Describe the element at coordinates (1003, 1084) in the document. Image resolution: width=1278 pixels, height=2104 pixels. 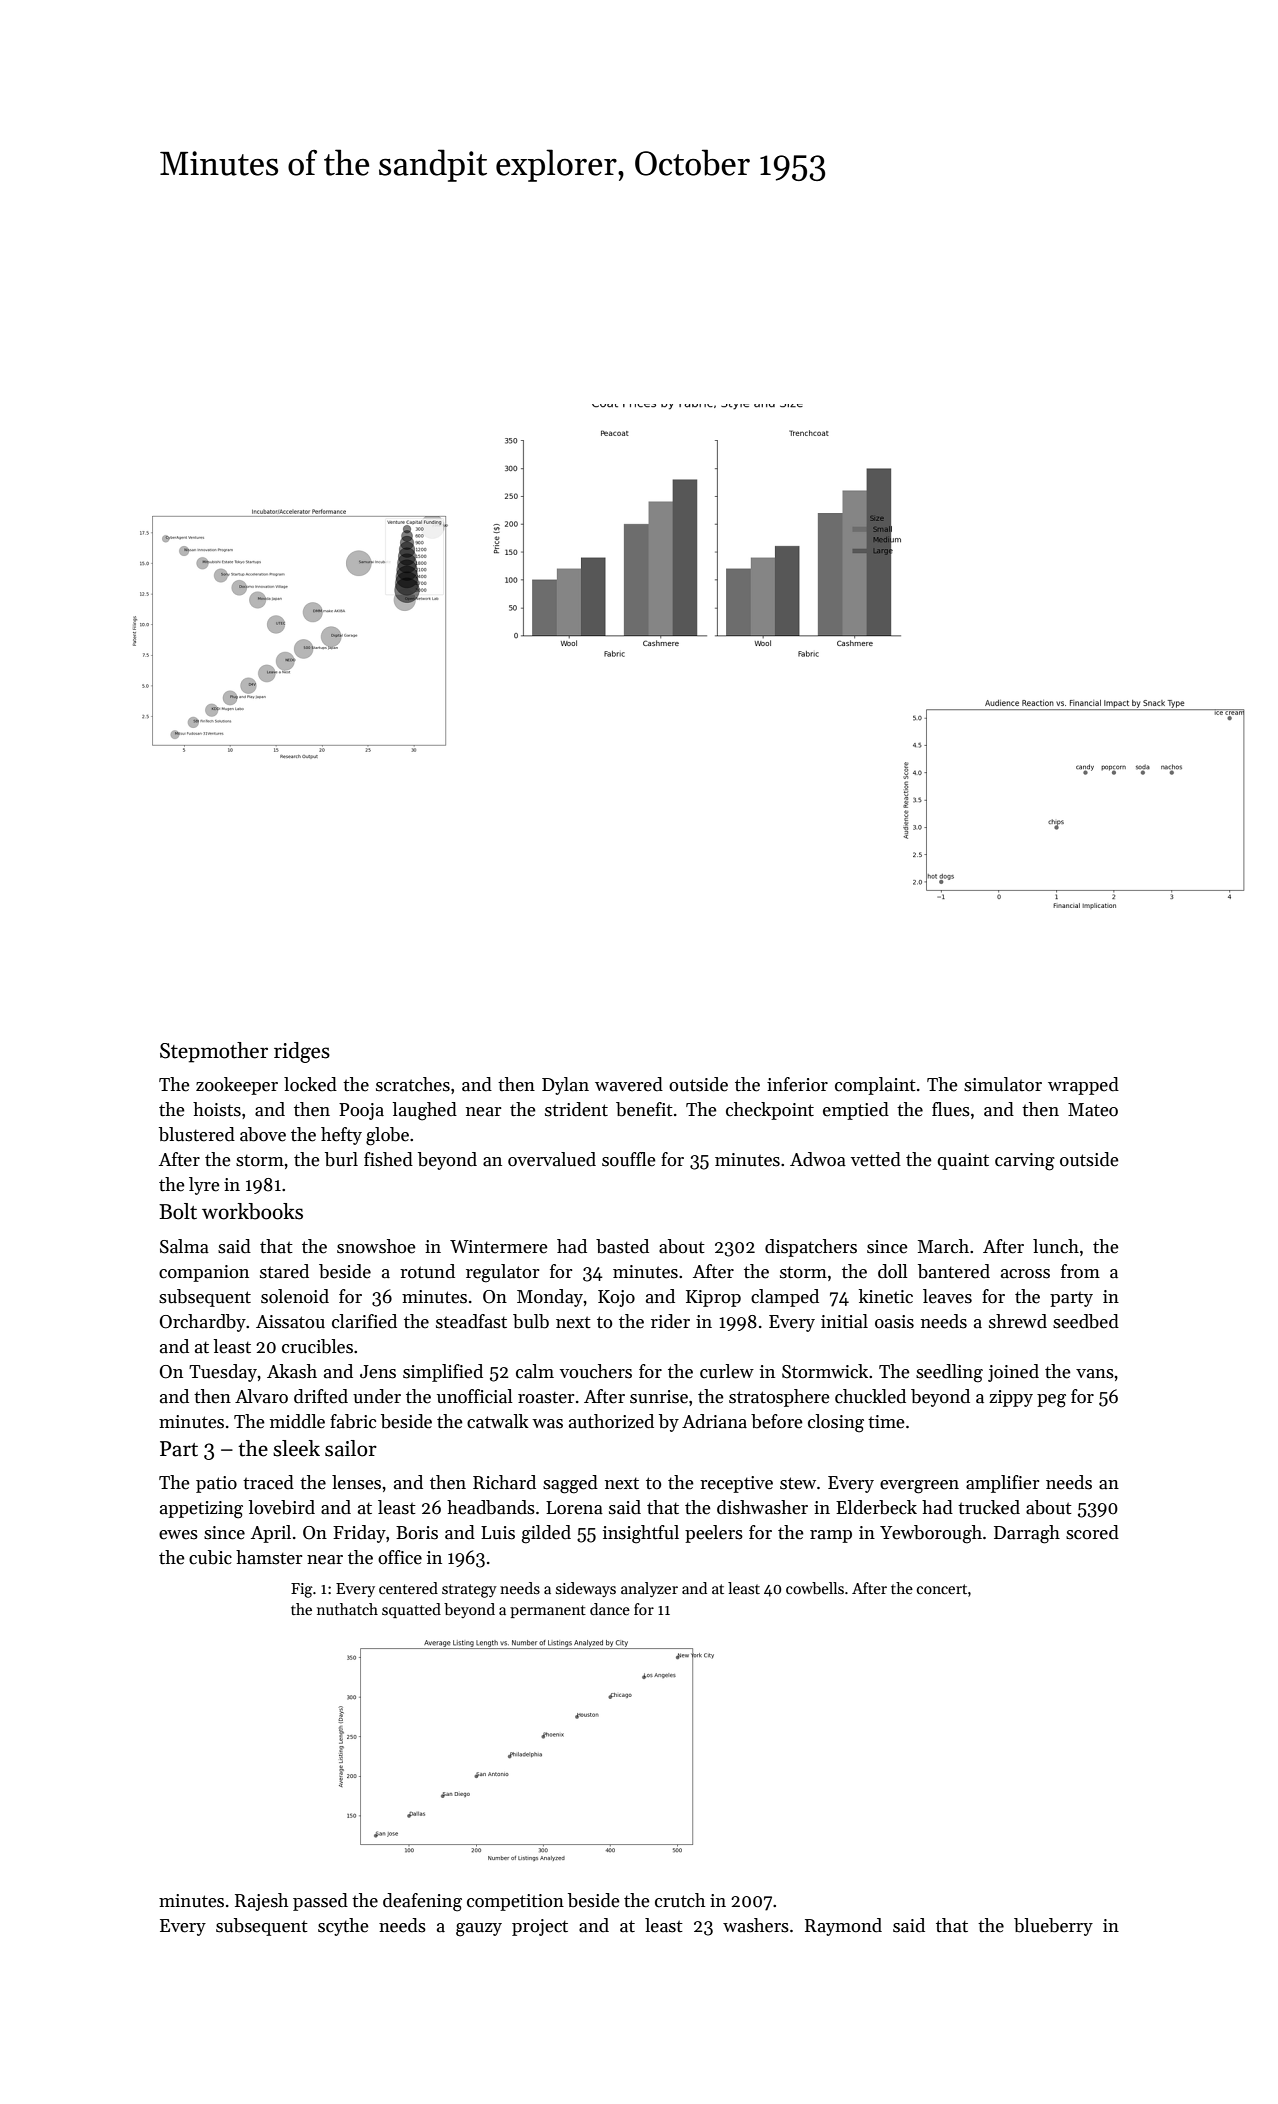
I see `simulator` at that location.
